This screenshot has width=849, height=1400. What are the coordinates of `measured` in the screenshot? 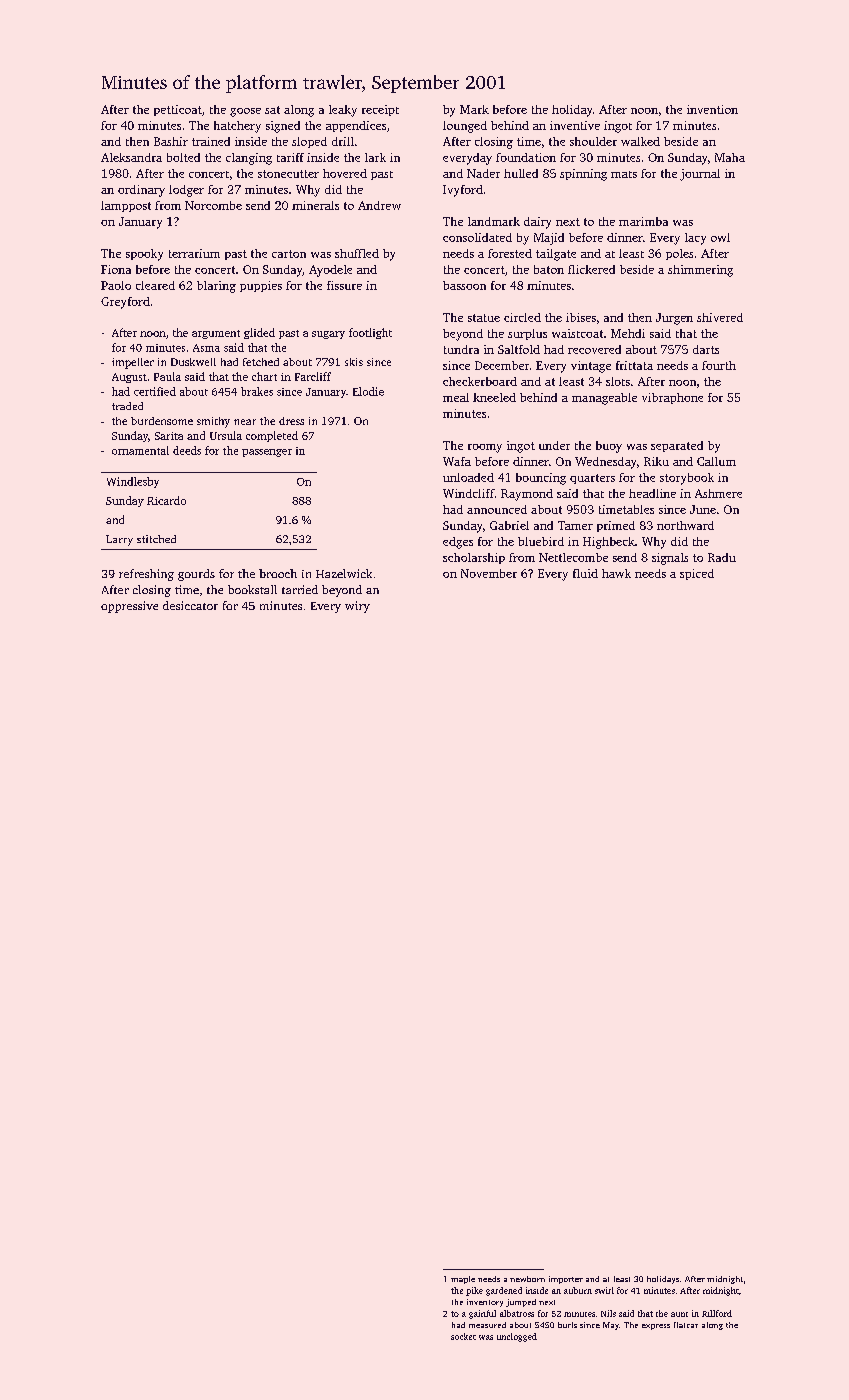 It's located at (487, 1325).
